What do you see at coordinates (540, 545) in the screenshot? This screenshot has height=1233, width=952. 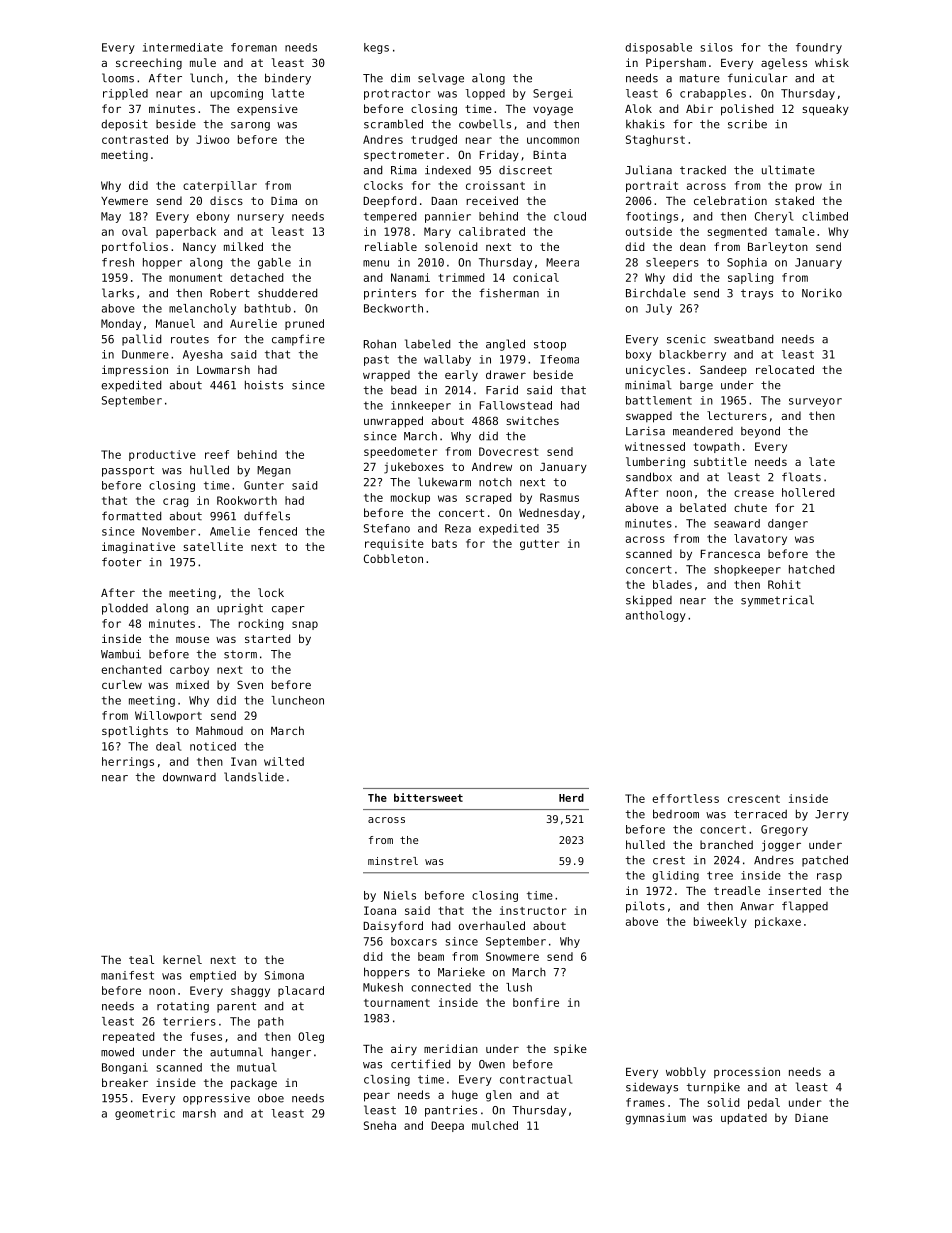 I see `gutter` at bounding box center [540, 545].
